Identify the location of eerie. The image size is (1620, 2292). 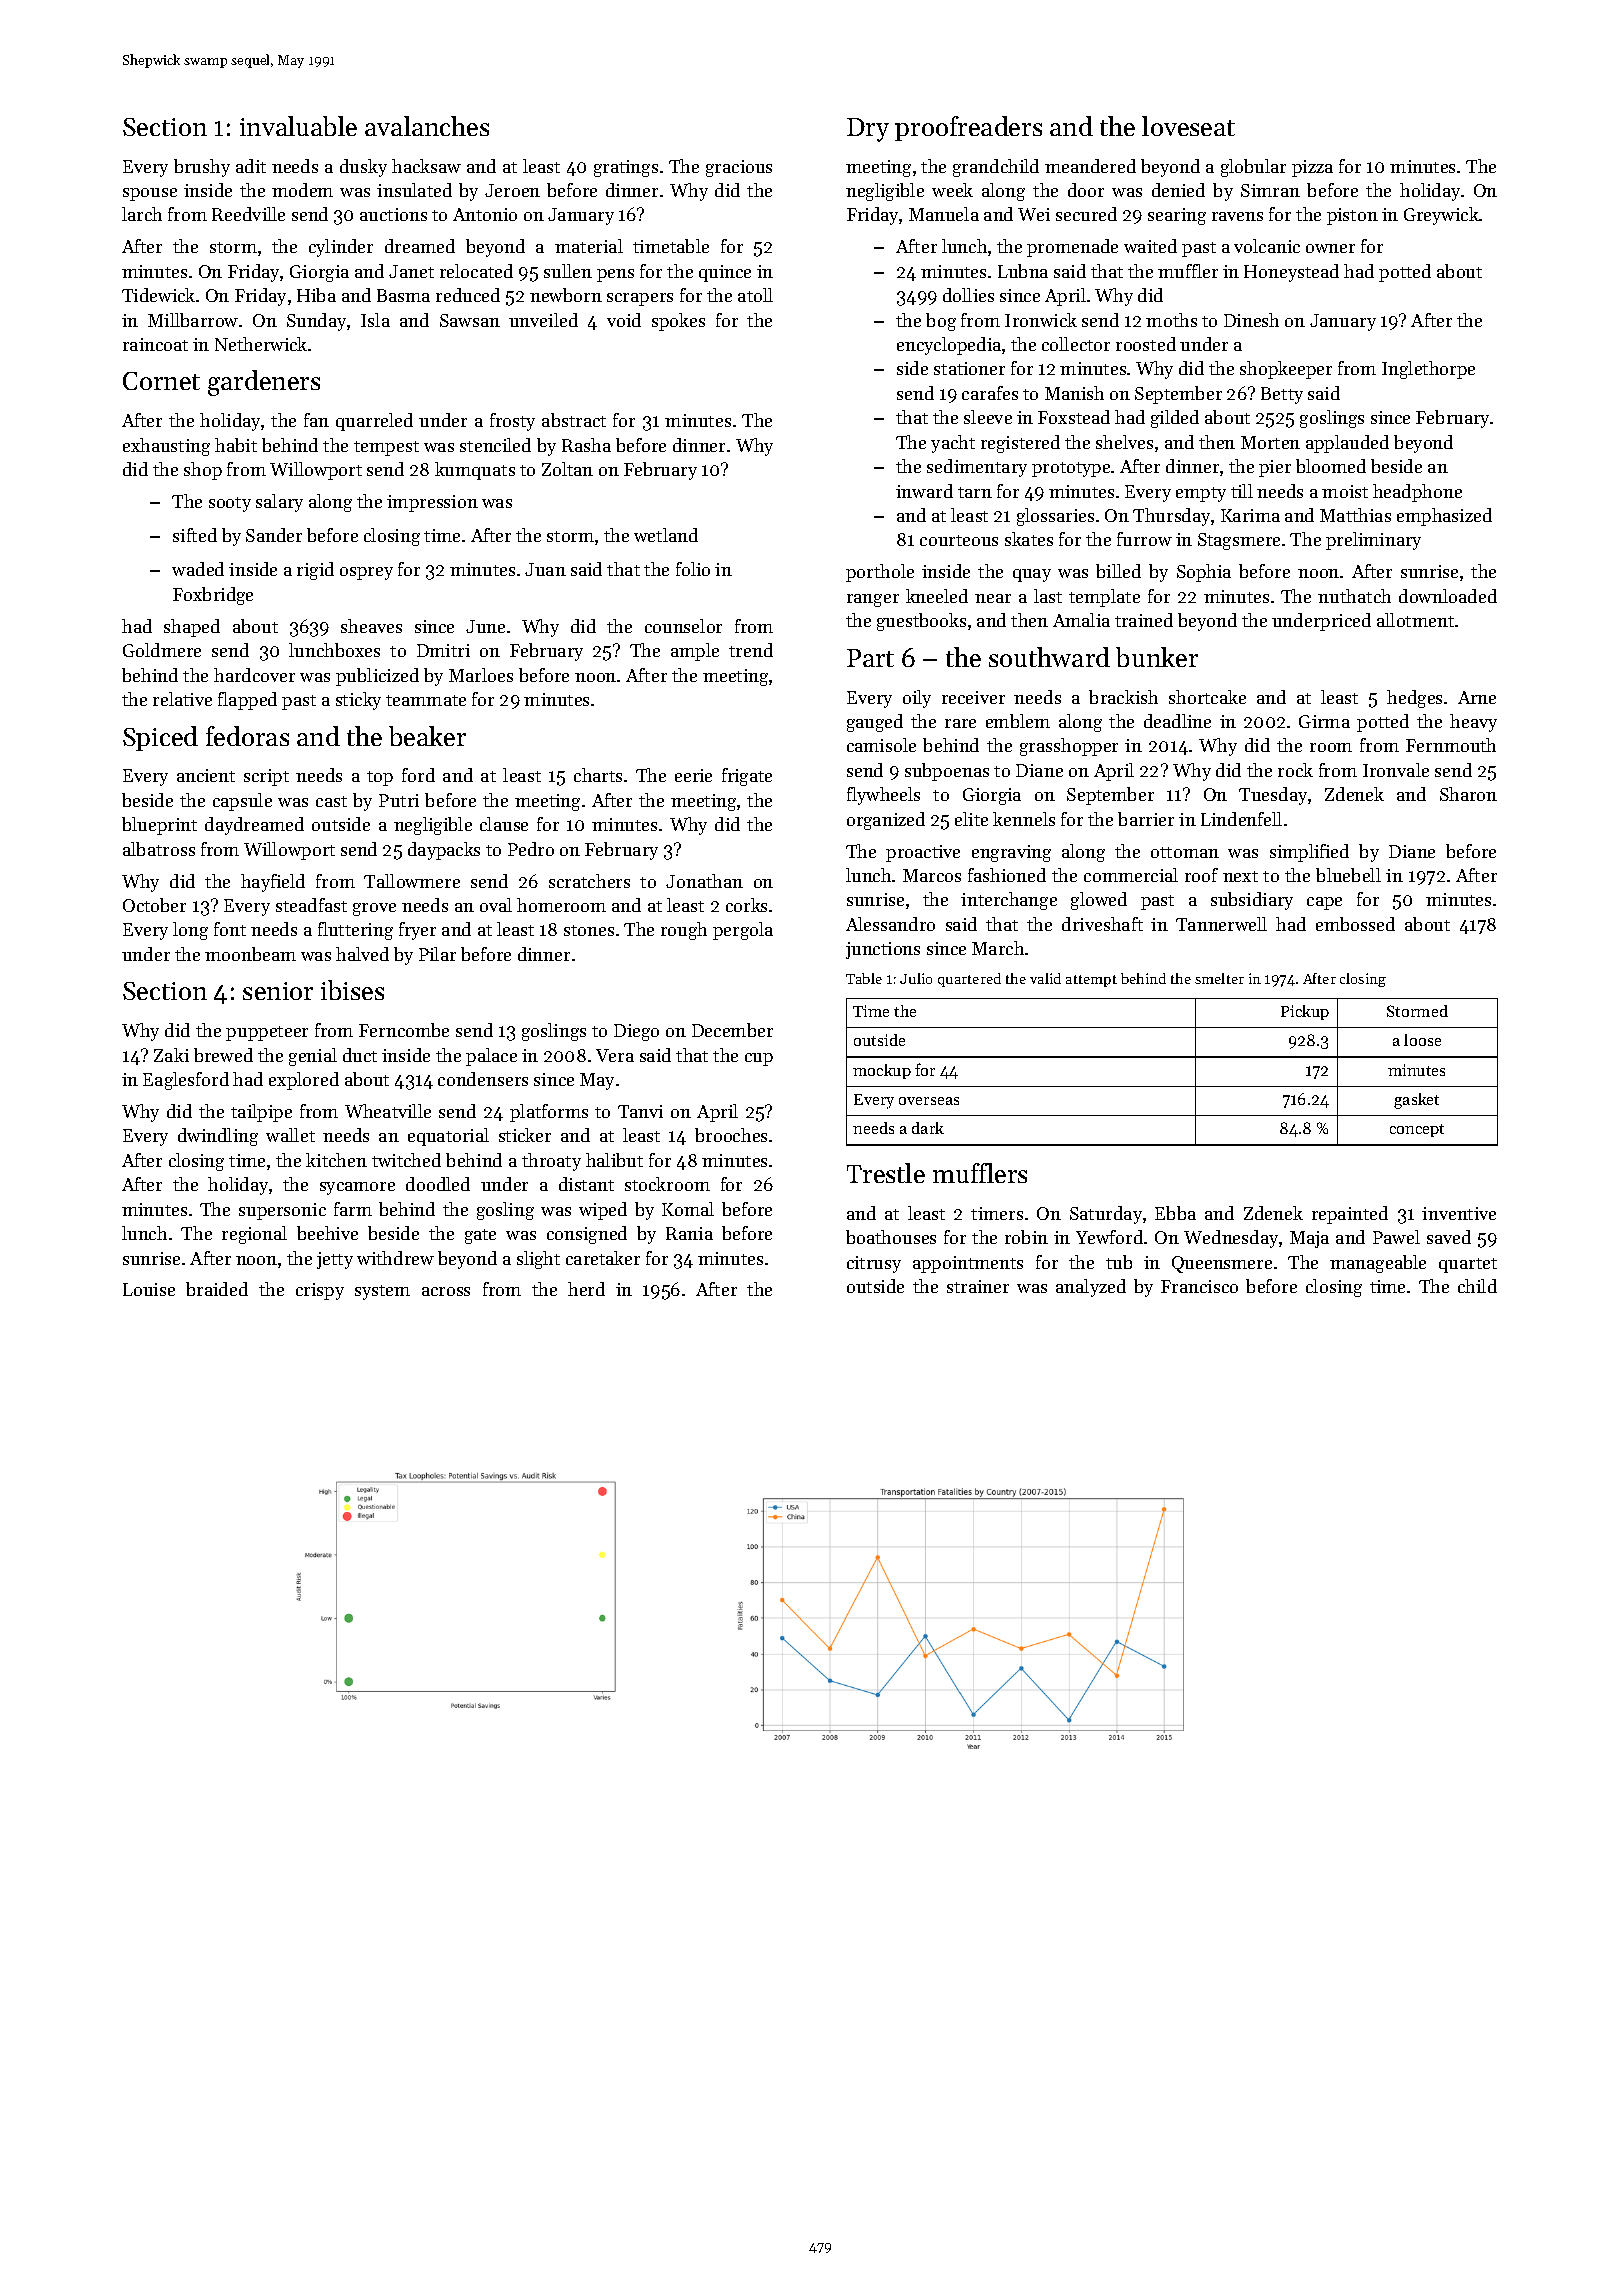
(693, 775).
